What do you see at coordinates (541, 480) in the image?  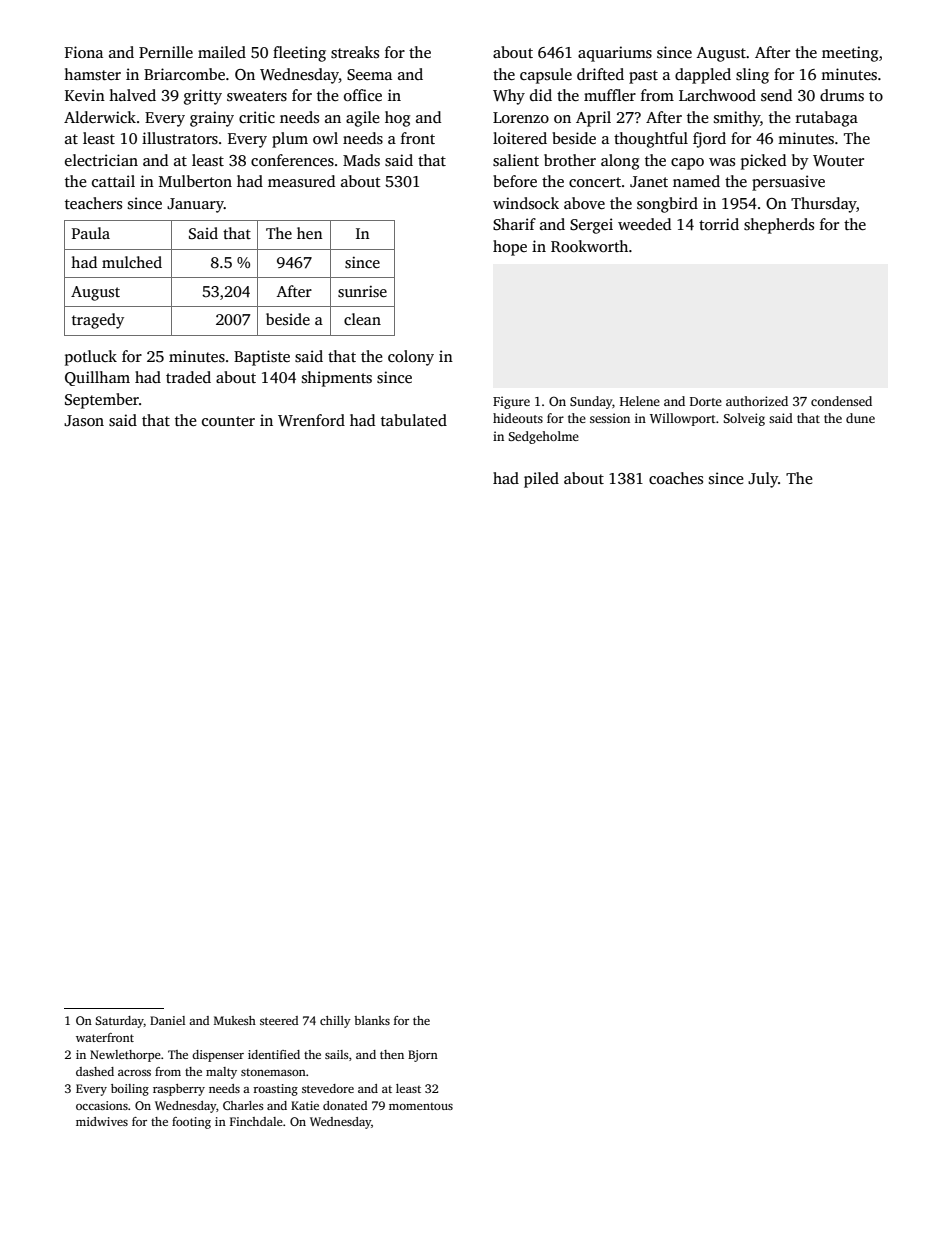 I see `piled` at bounding box center [541, 480].
